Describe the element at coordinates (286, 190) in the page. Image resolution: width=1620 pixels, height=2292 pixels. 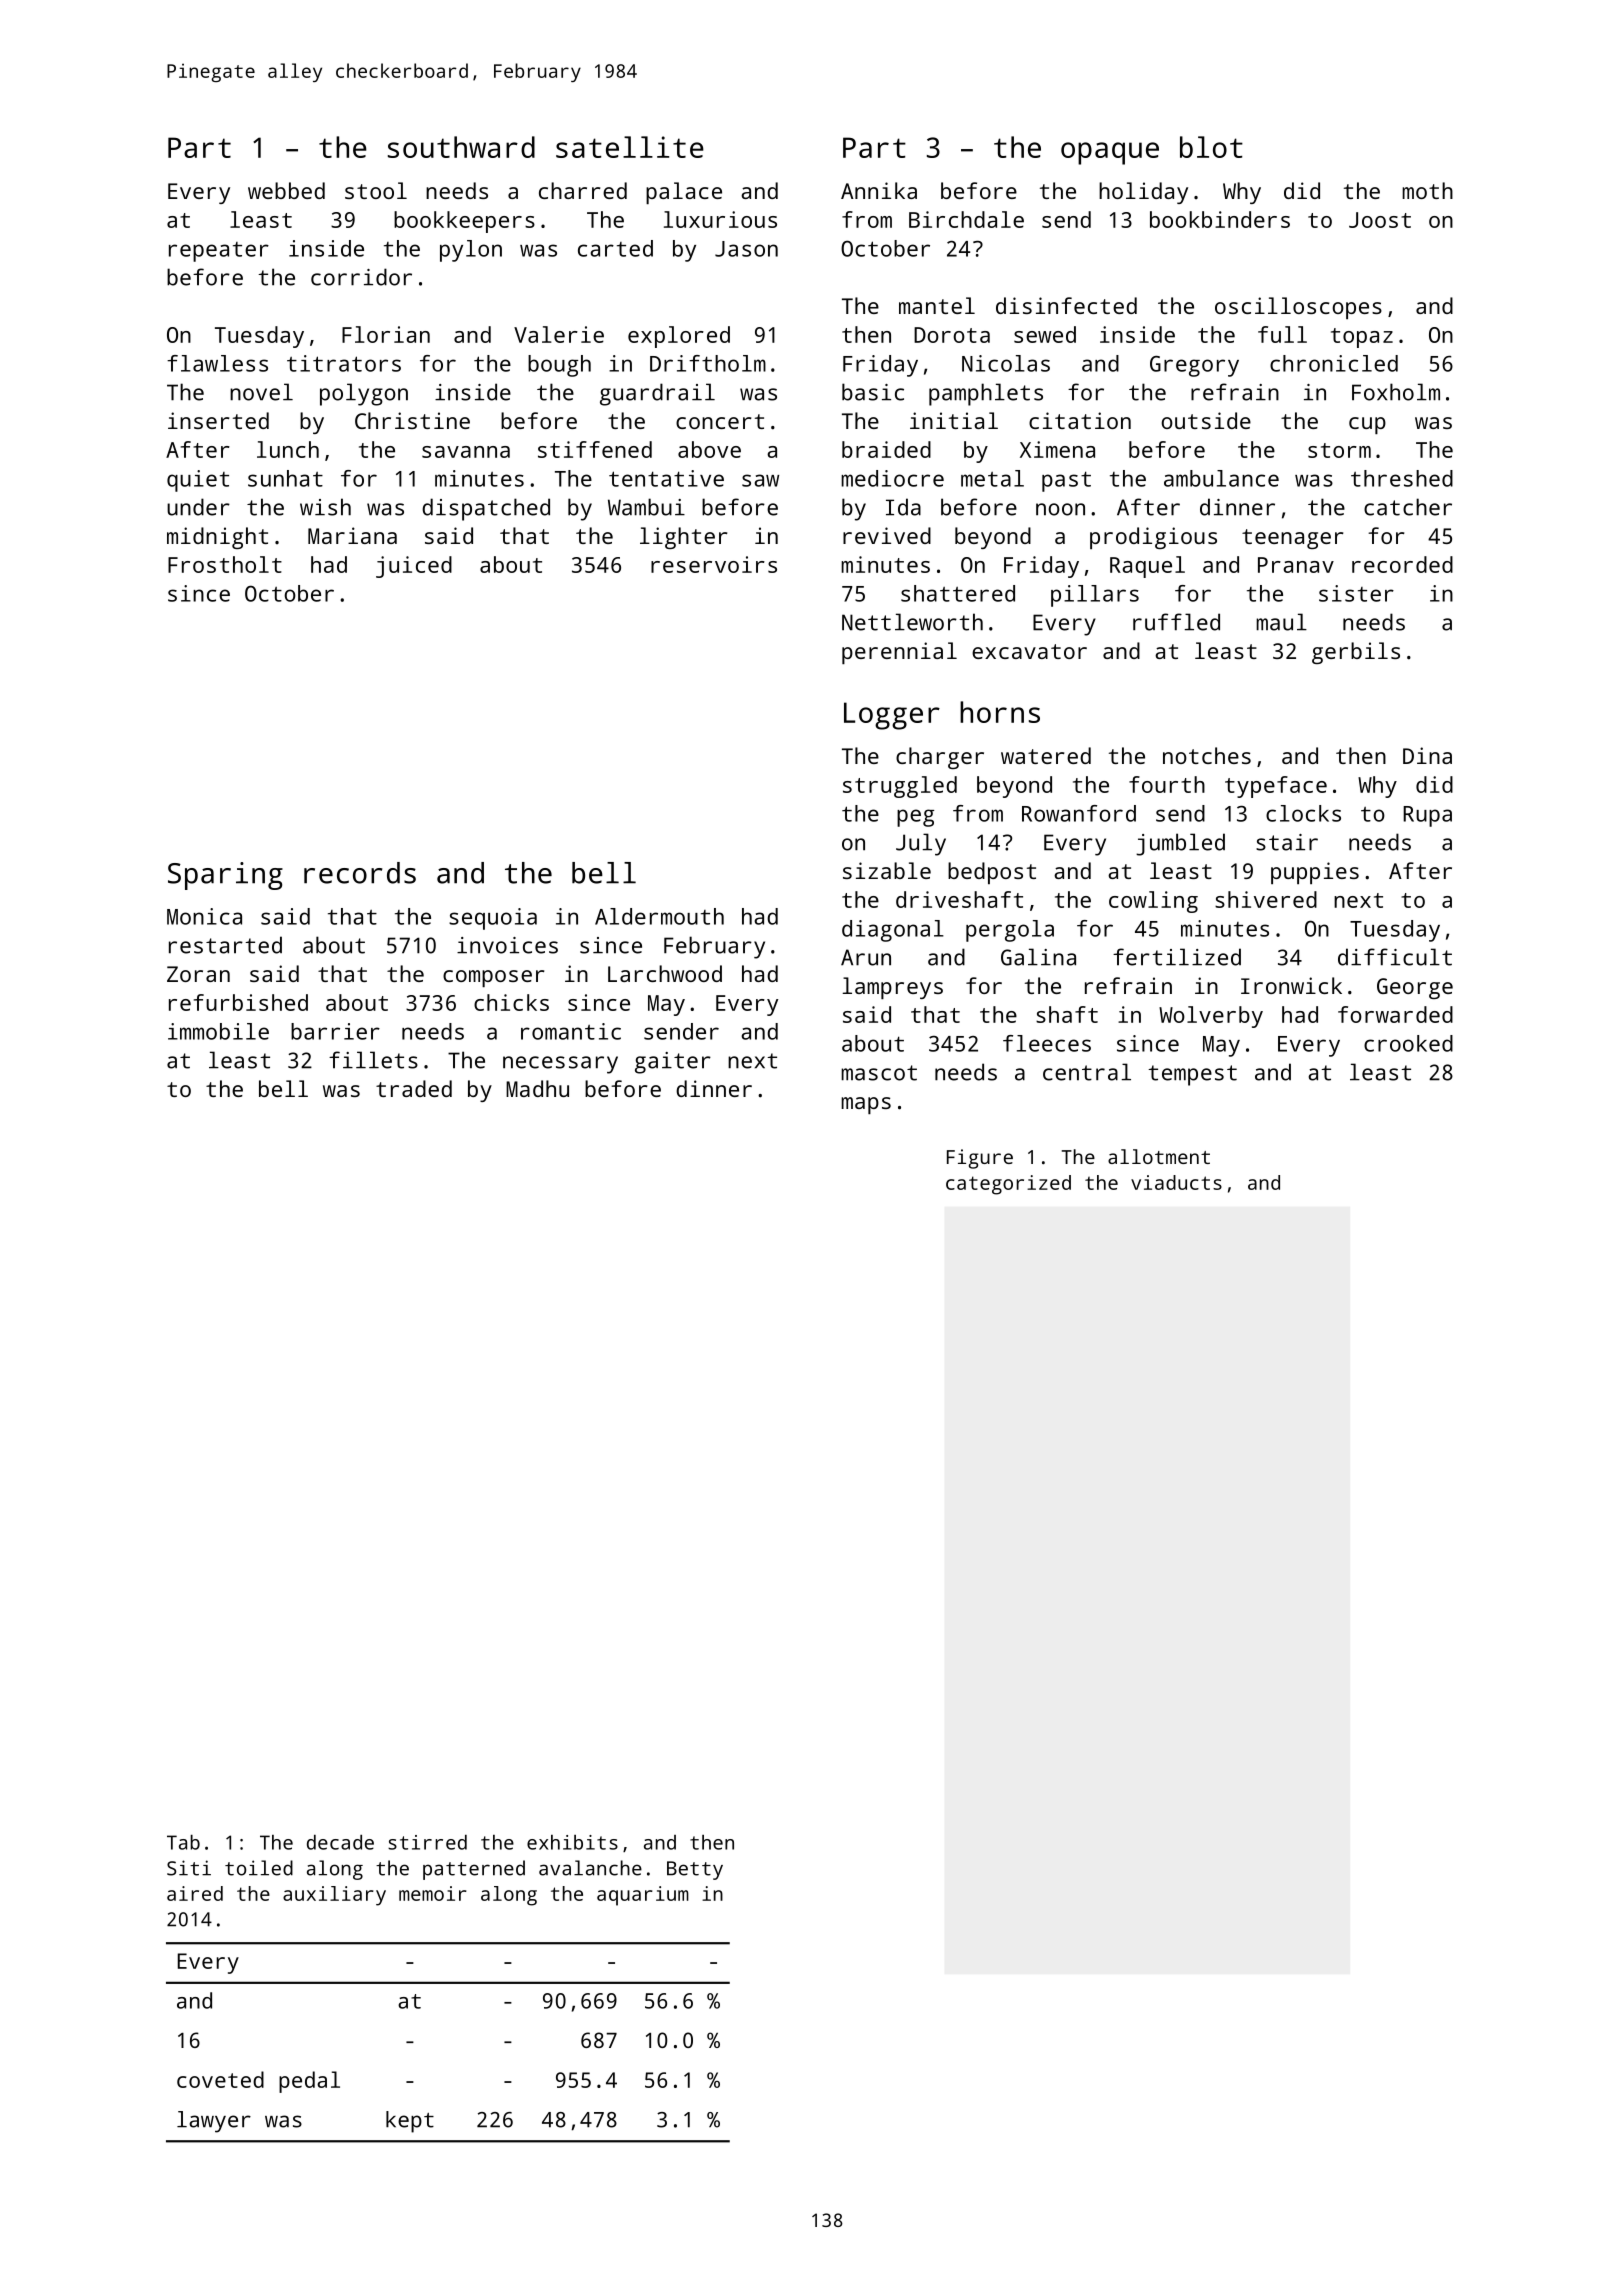
I see `webbed` at that location.
